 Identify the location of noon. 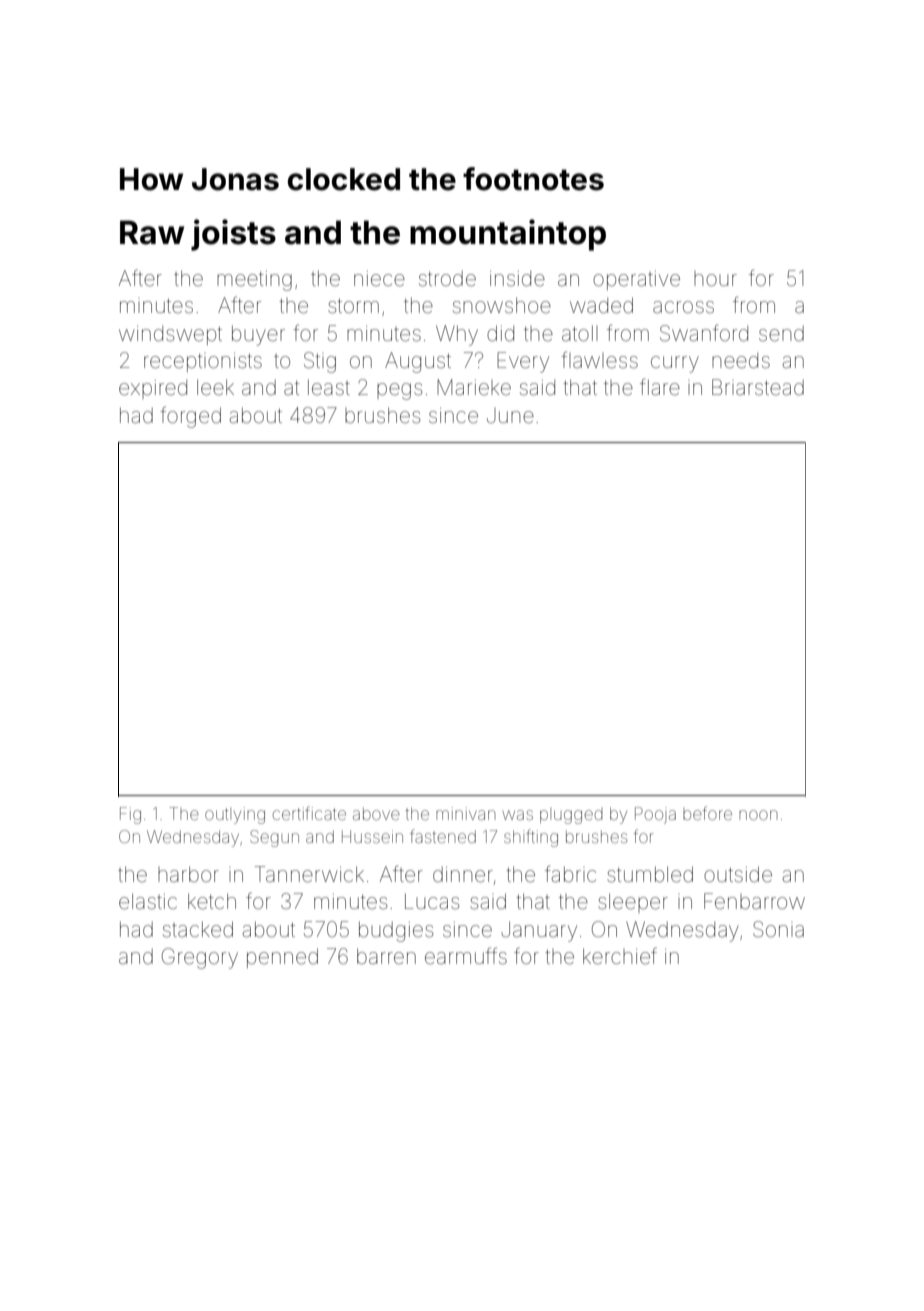
(758, 815).
